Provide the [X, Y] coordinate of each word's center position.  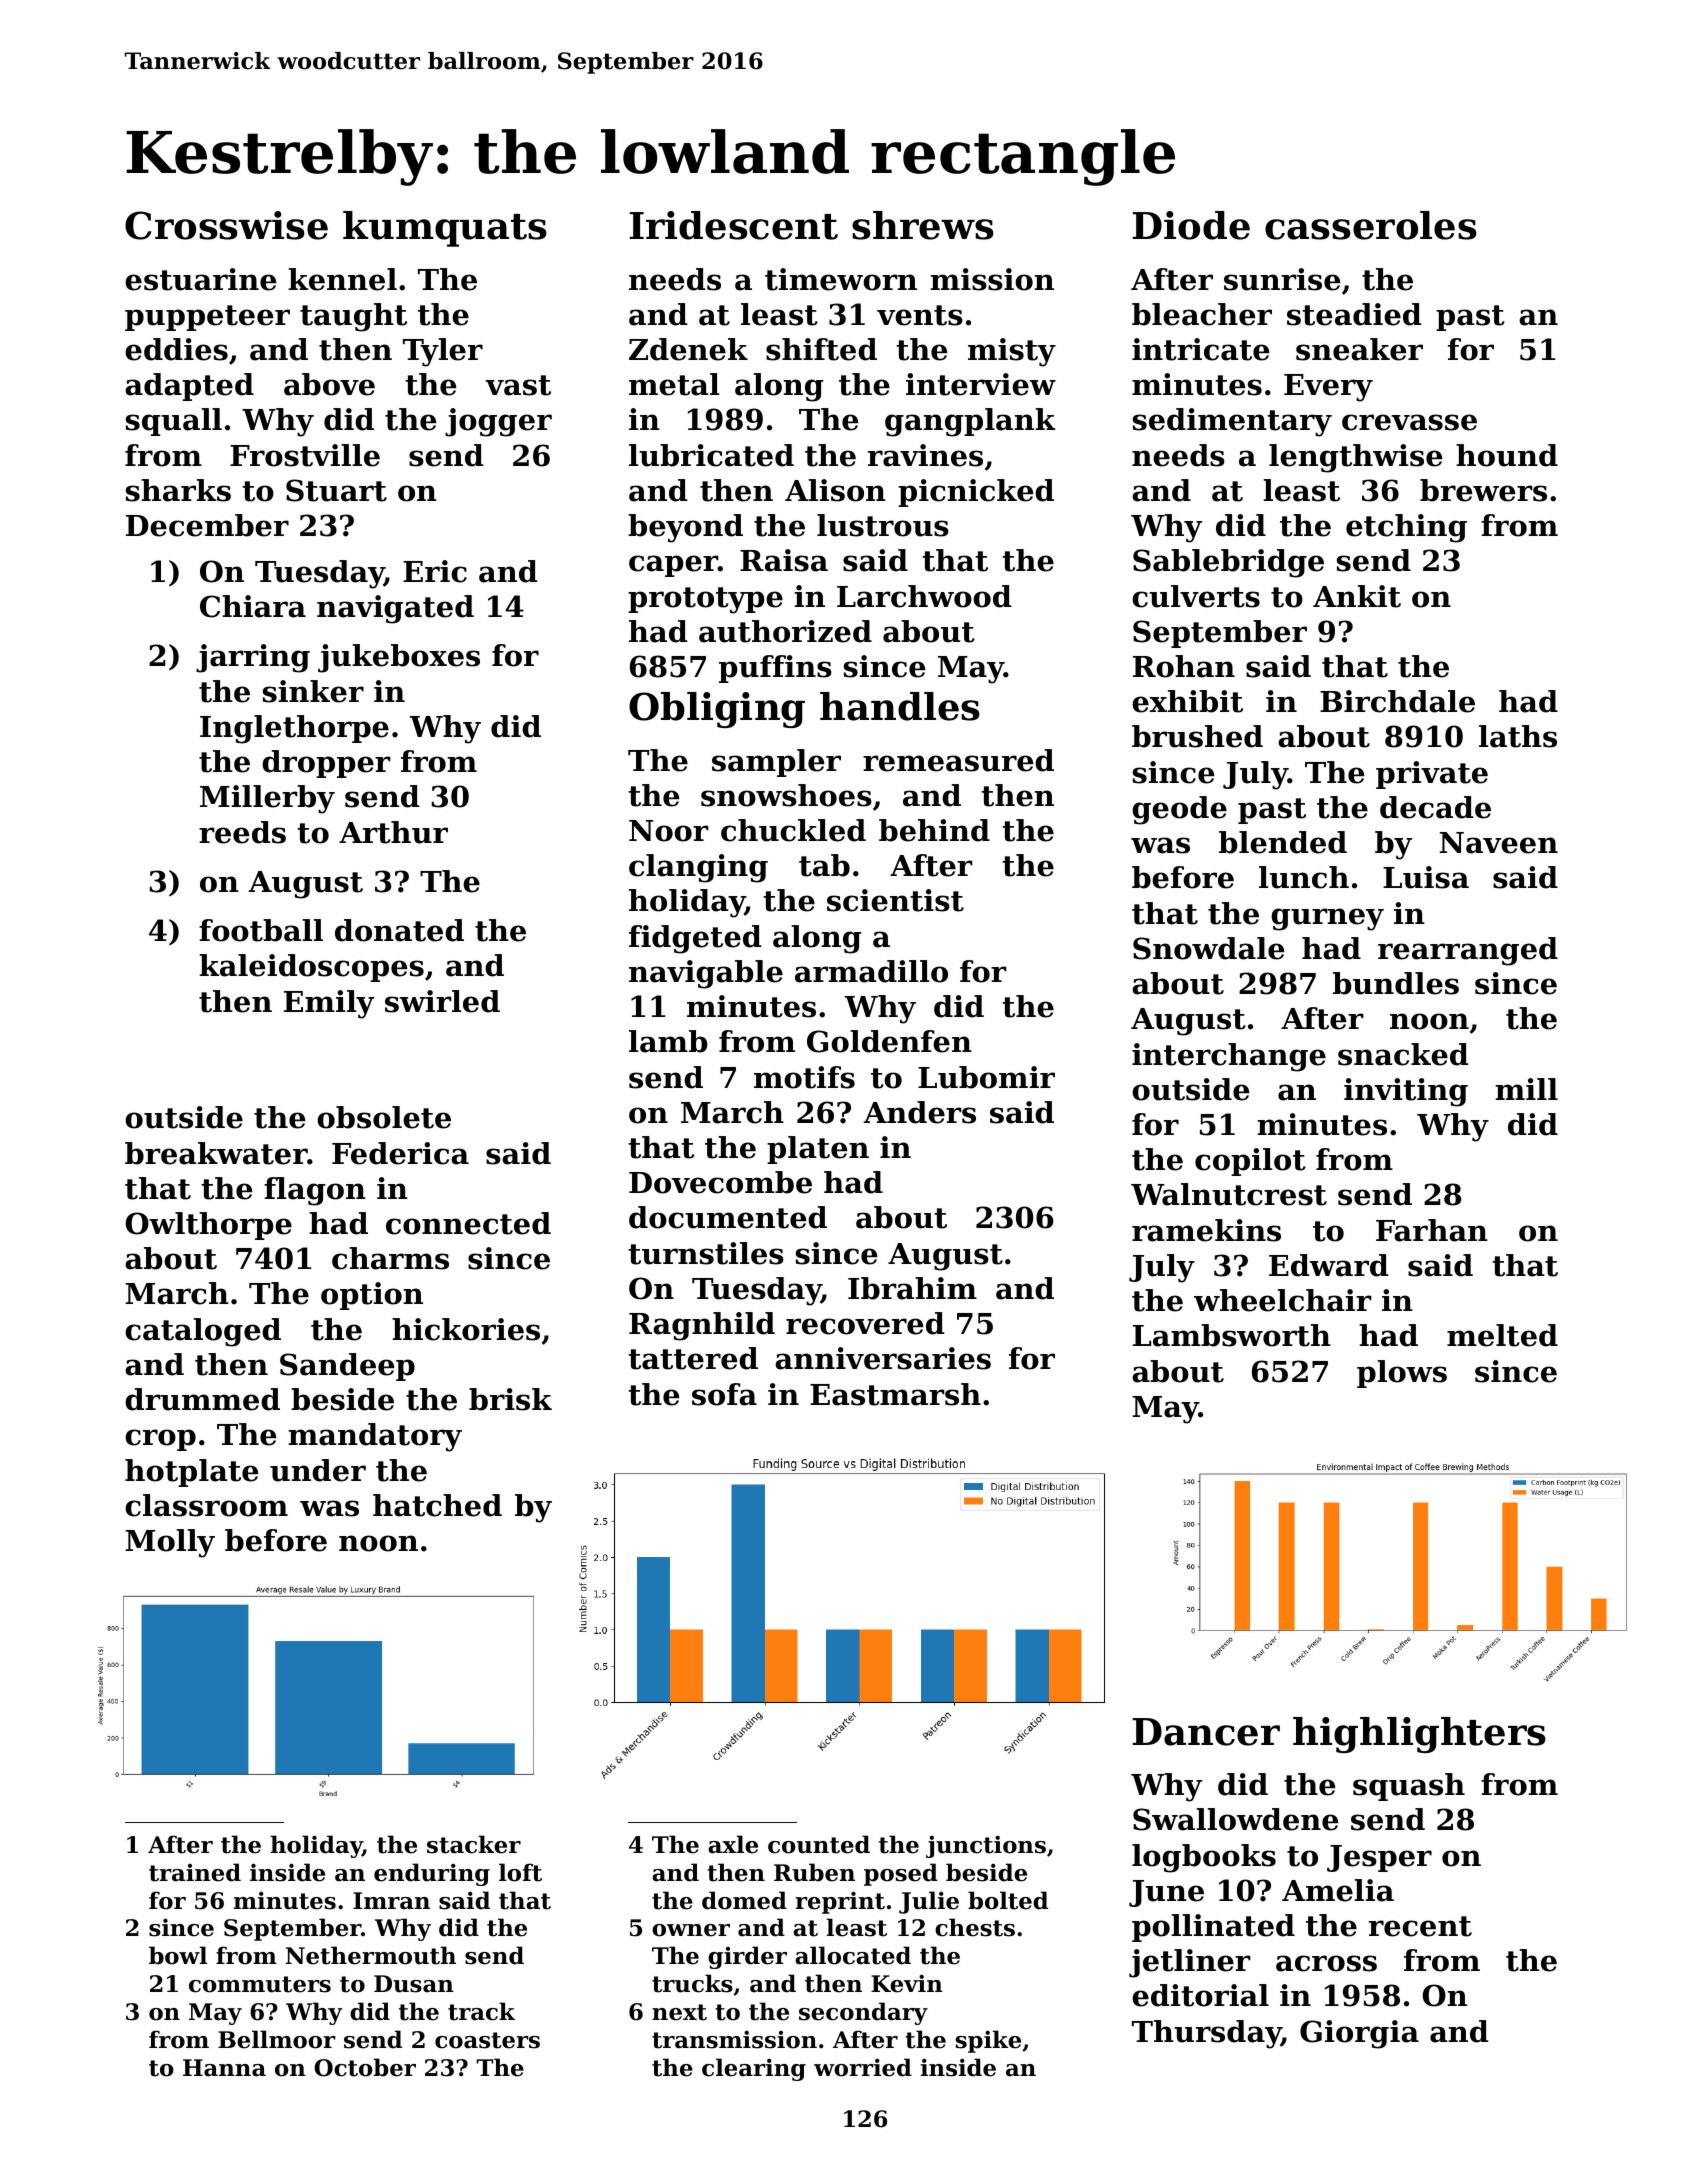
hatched [437, 1505]
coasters [487, 2040]
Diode [1191, 225]
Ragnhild [702, 1326]
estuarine [200, 279]
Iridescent [733, 225]
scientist [895, 900]
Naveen [1499, 843]
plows [1402, 1374]
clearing [754, 2069]
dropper [326, 764]
